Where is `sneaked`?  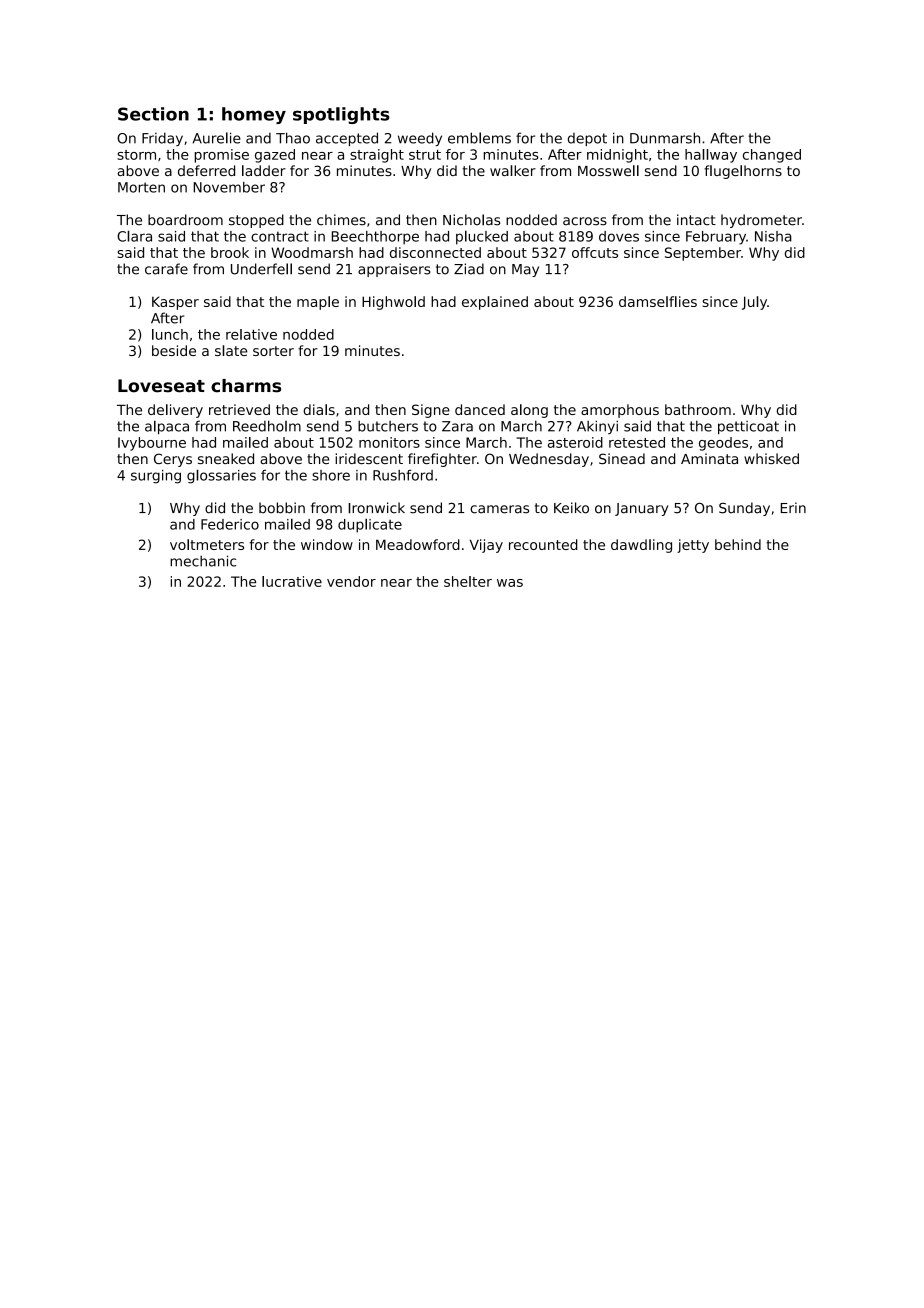
sneaked is located at coordinates (226, 458).
